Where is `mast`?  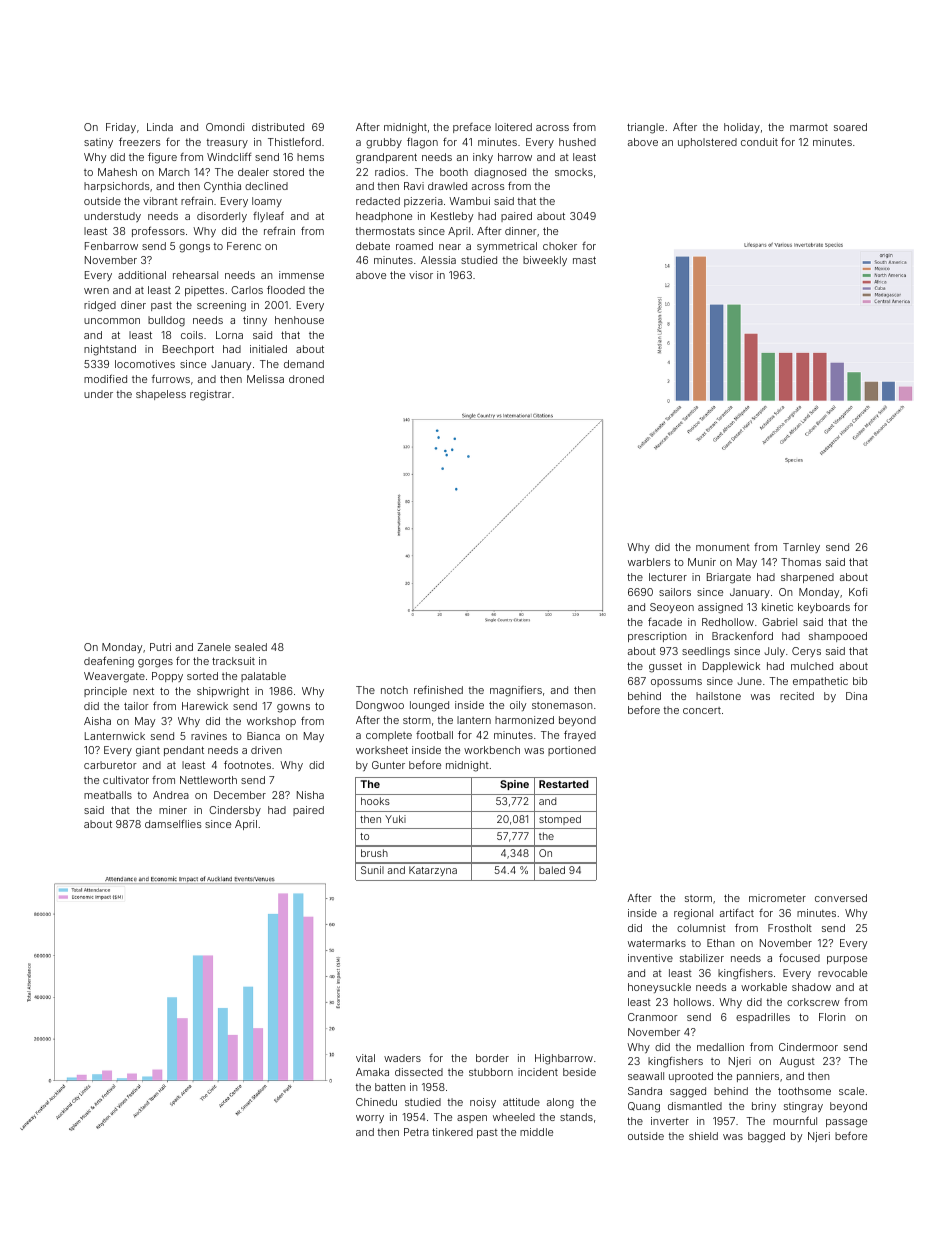
mast is located at coordinates (584, 260).
